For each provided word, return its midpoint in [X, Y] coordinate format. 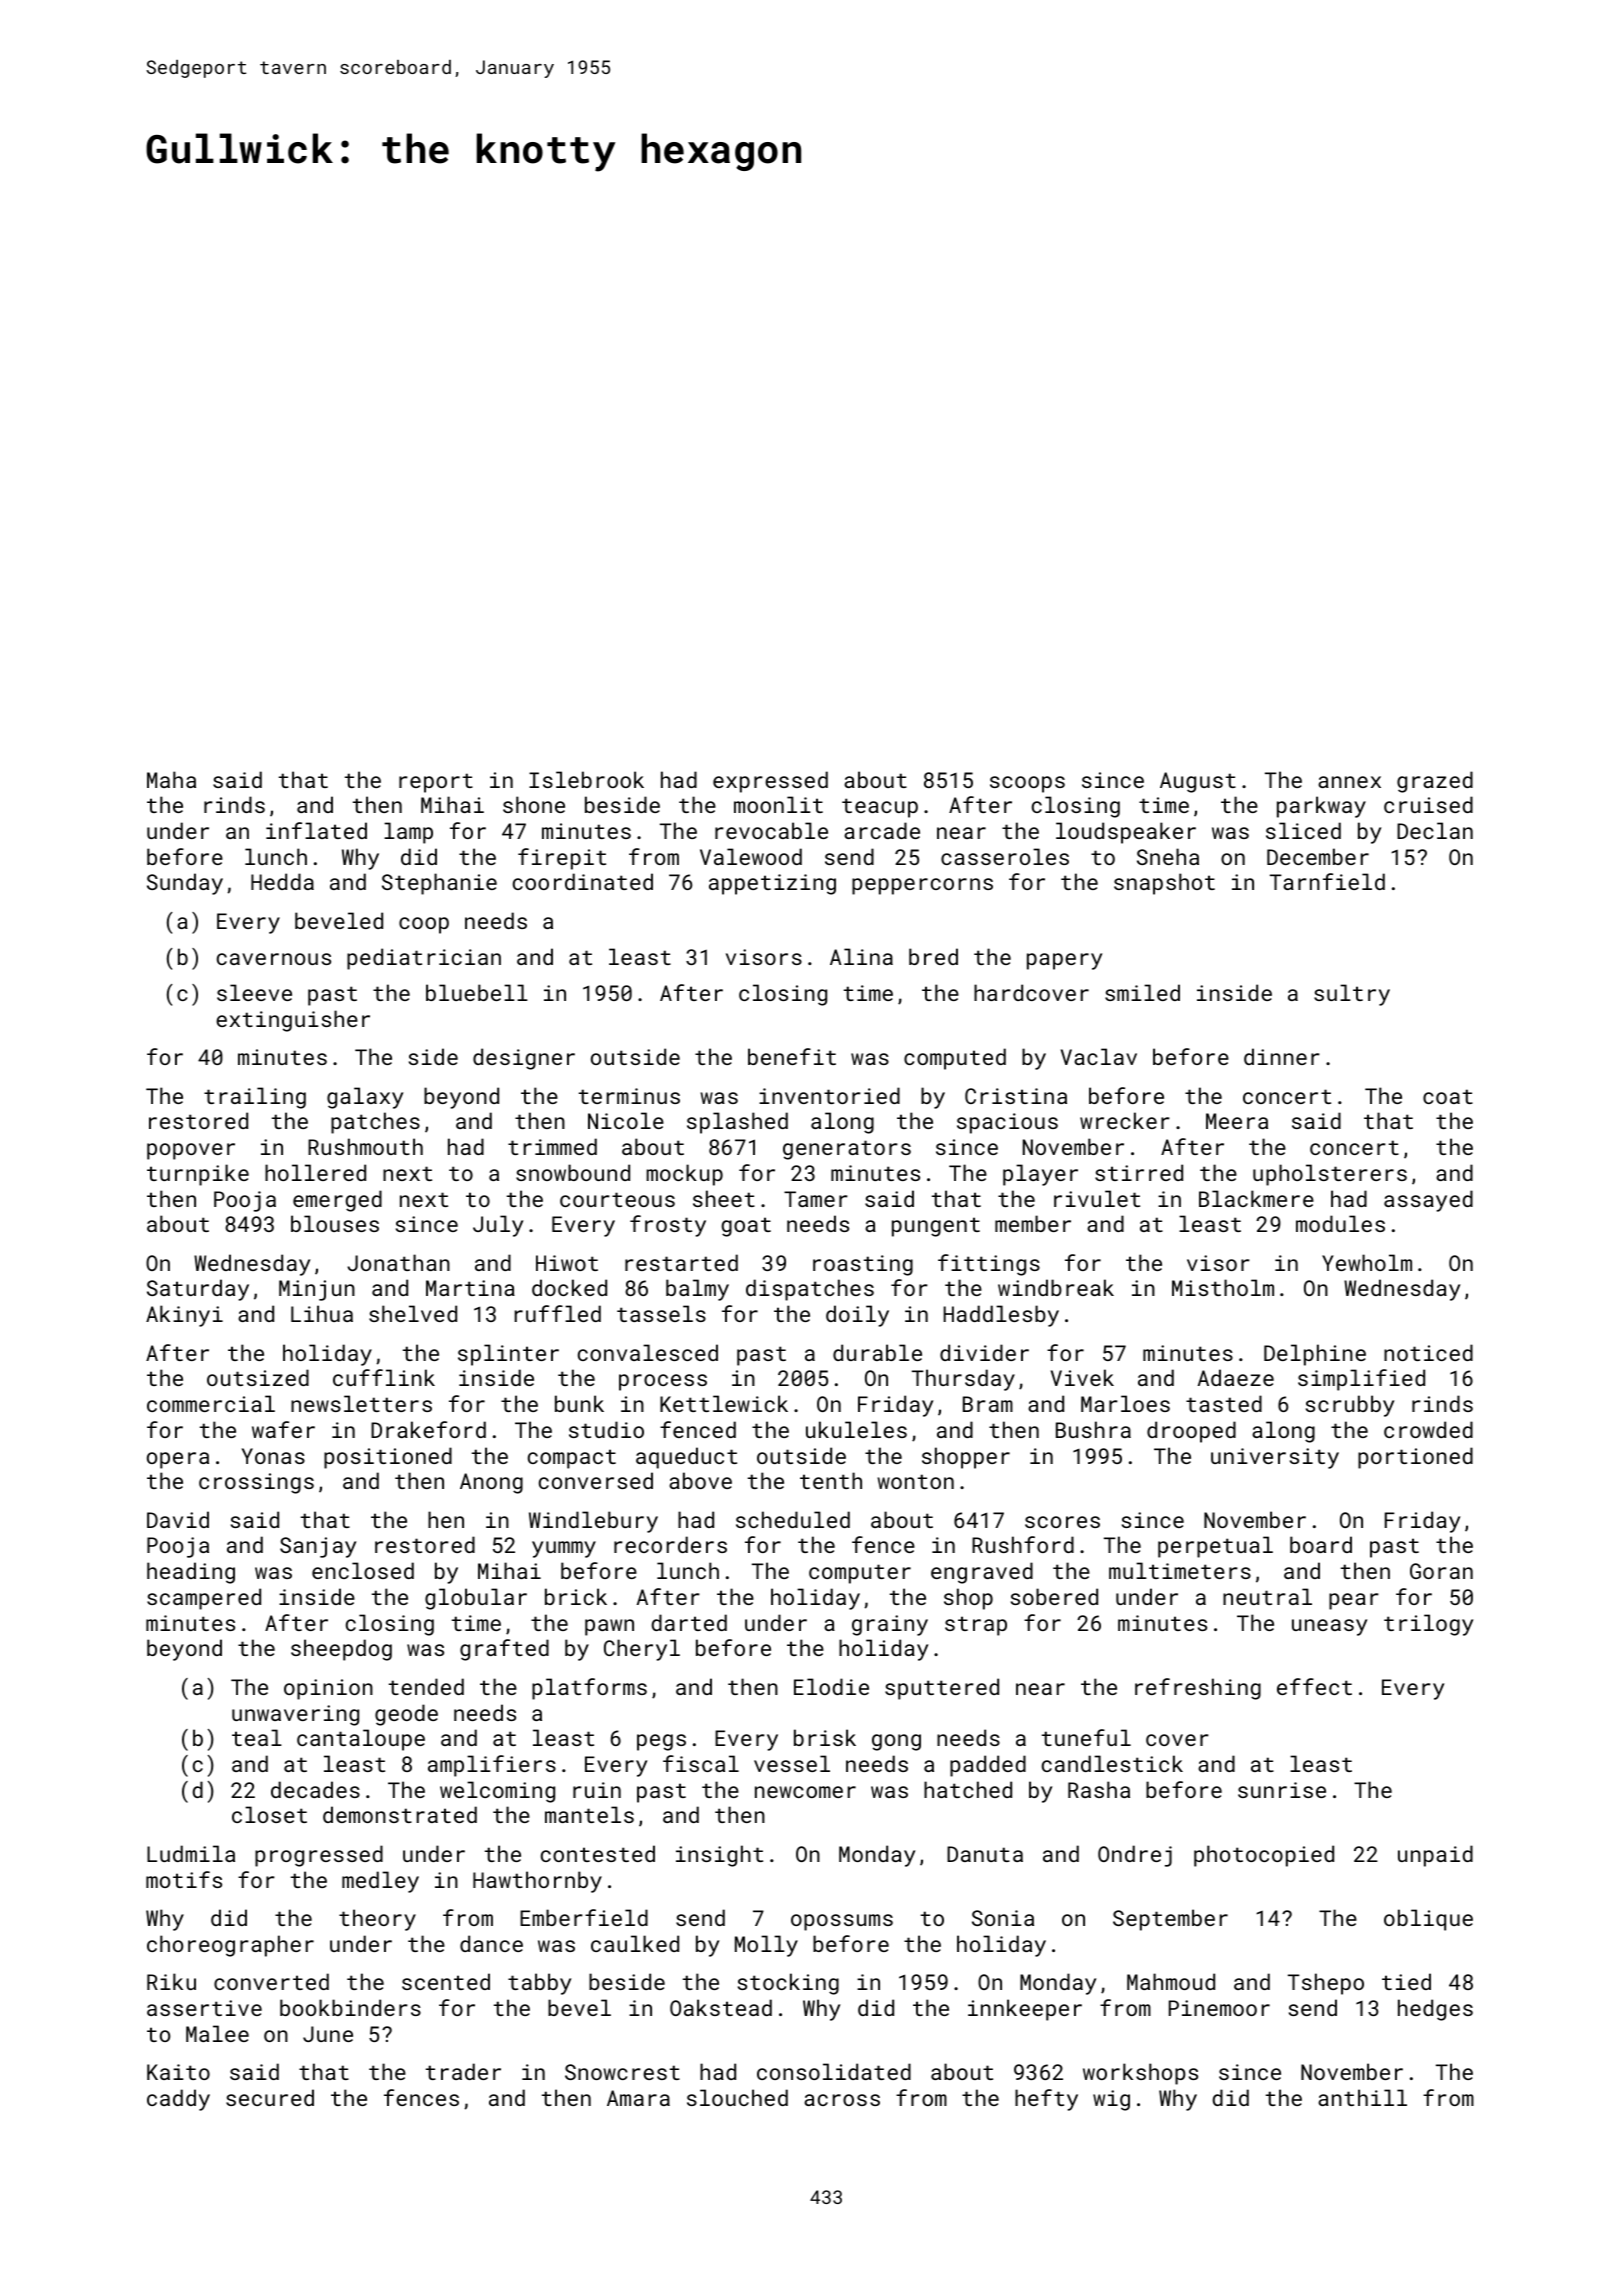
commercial [211, 1403]
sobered [1054, 1596]
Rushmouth [365, 1146]
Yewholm [1367, 1262]
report [436, 783]
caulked [635, 1943]
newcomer [805, 1792]
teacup [880, 808]
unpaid [1435, 1856]
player [1040, 1175]
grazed [1435, 782]
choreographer [230, 1946]
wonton [915, 1481]
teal [257, 1737]
